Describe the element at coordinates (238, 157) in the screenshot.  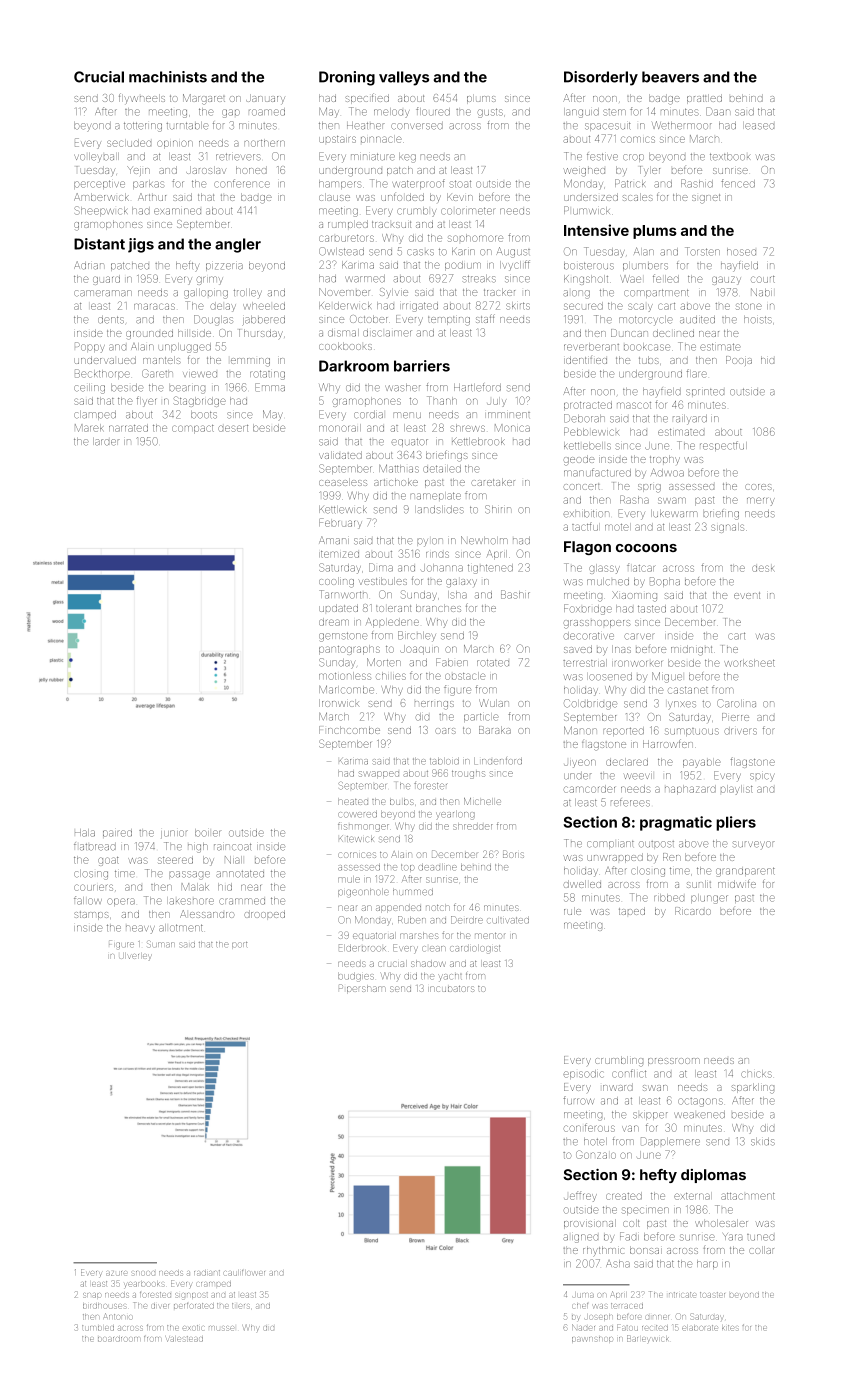
I see `retrievers` at that location.
